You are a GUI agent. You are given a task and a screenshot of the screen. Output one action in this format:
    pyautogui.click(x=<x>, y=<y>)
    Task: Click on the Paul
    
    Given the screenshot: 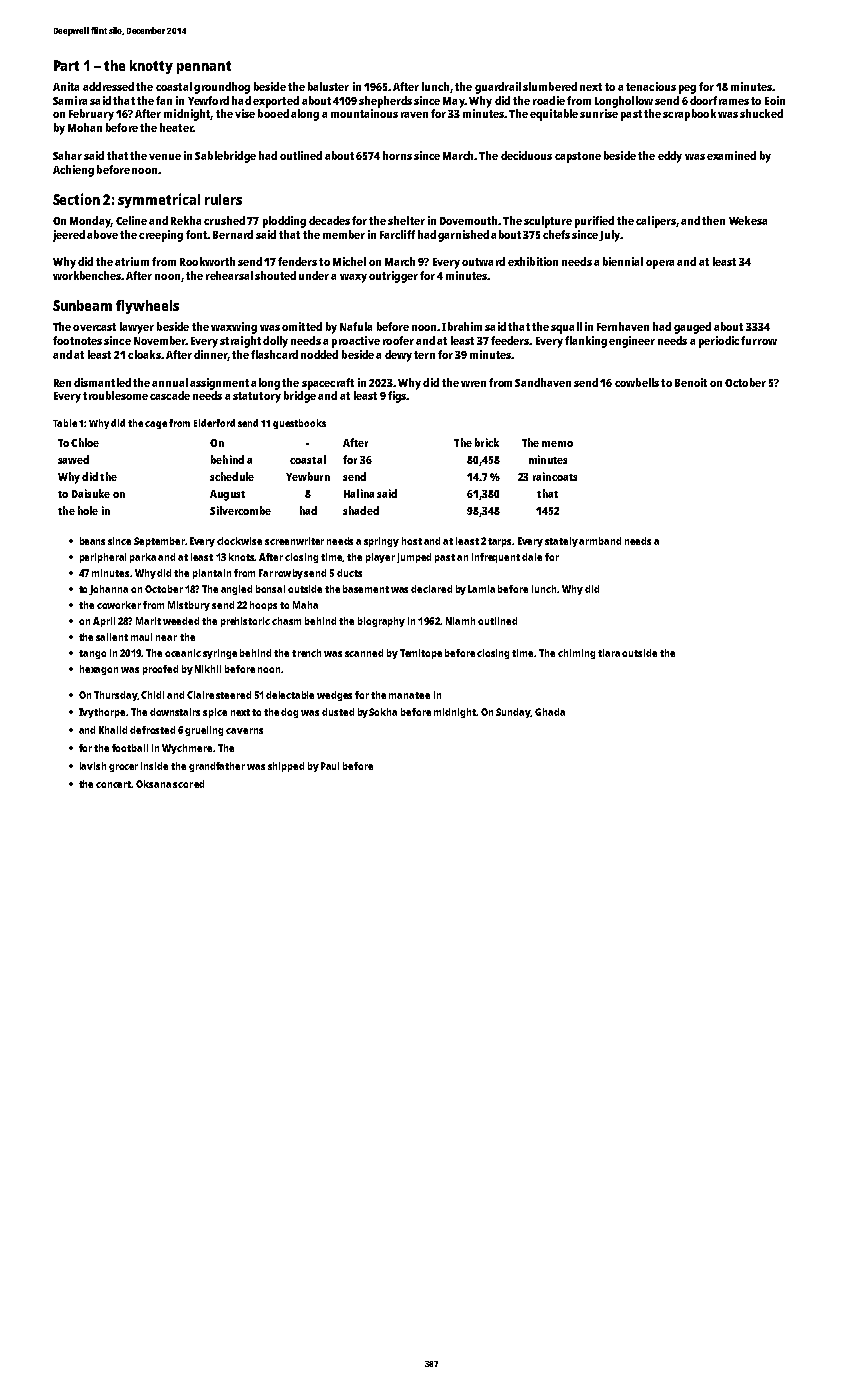 What is the action you would take?
    pyautogui.click(x=330, y=766)
